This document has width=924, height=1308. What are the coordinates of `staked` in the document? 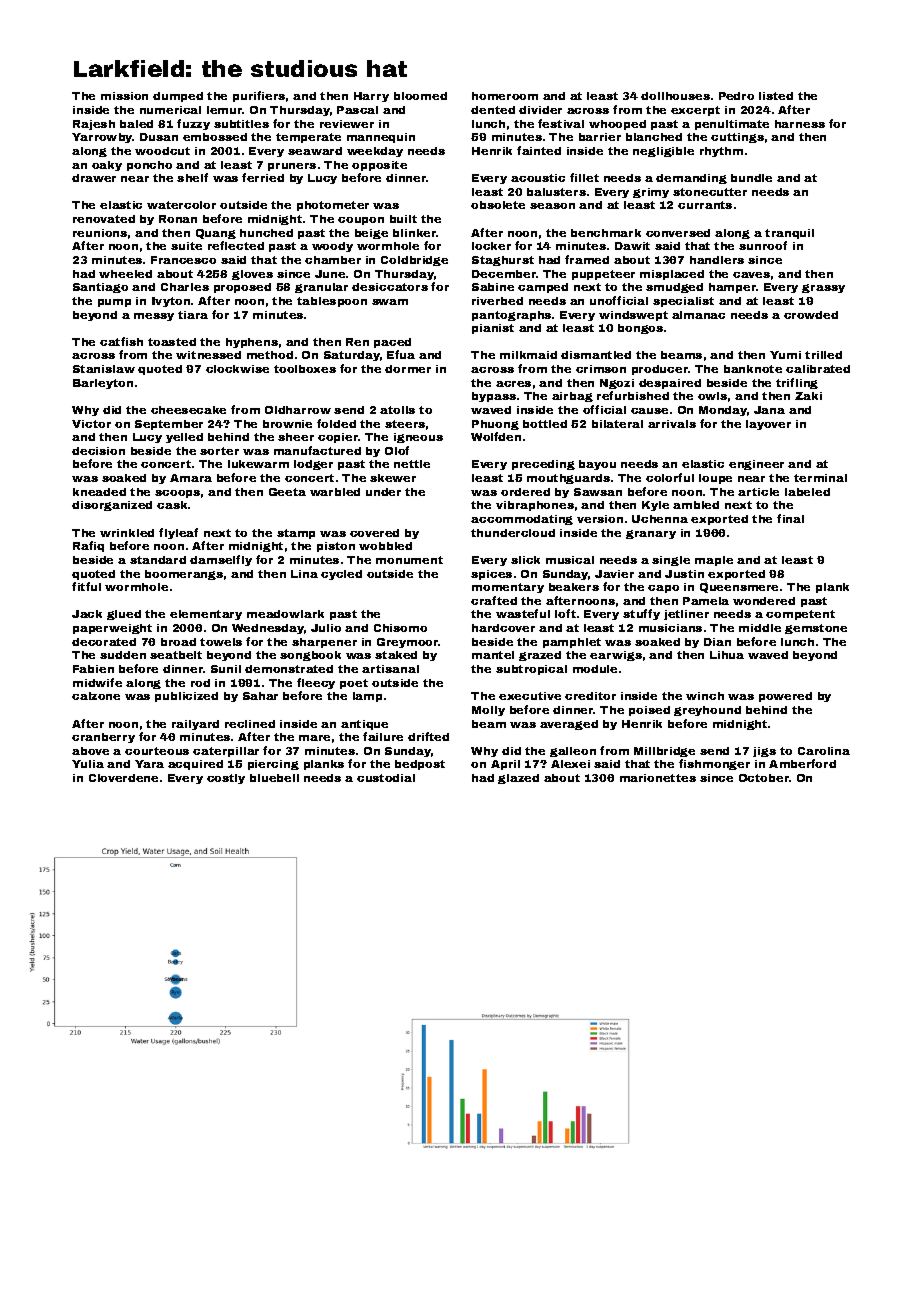 It's located at (396, 655).
